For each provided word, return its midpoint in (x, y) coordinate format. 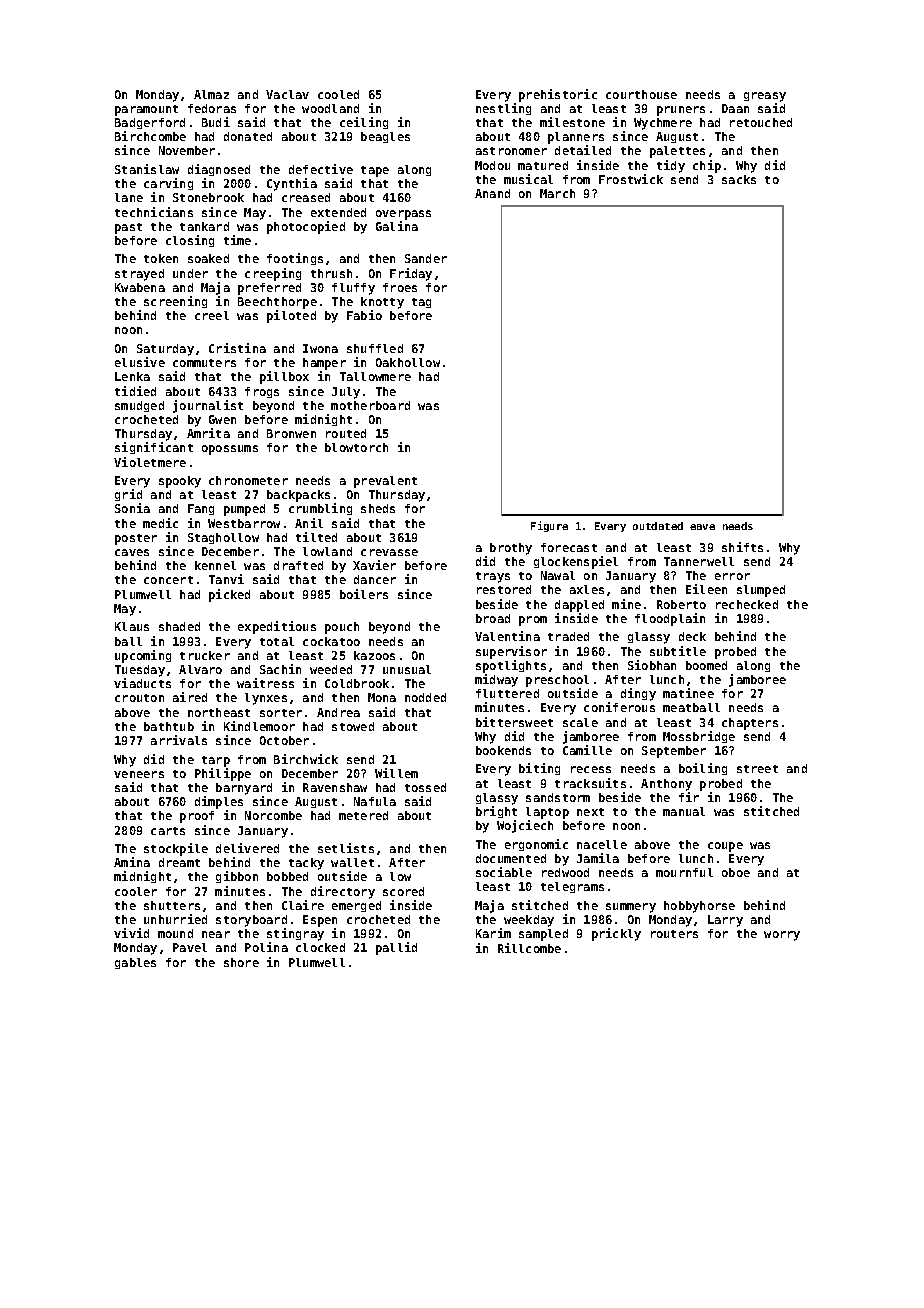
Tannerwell (699, 561)
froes (400, 287)
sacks (739, 179)
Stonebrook (208, 197)
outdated (658, 526)
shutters (172, 905)
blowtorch (356, 447)
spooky (180, 482)
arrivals (179, 740)
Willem (396, 773)
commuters (204, 363)
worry (782, 936)
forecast (569, 547)
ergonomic (536, 845)
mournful (684, 872)
